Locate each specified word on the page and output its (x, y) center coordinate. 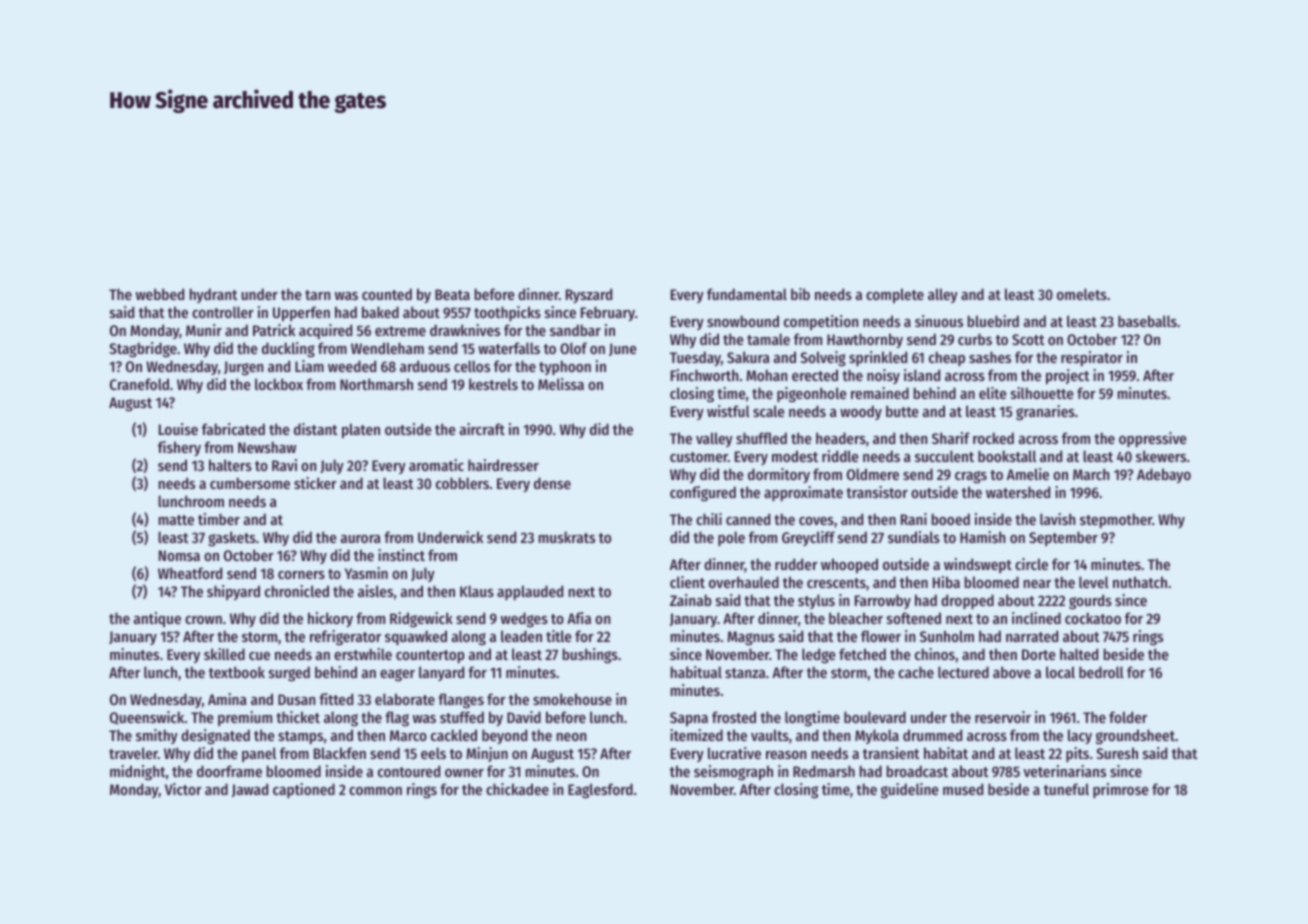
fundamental (747, 294)
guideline (910, 791)
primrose (1121, 790)
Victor (183, 789)
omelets (1082, 294)
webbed (160, 294)
